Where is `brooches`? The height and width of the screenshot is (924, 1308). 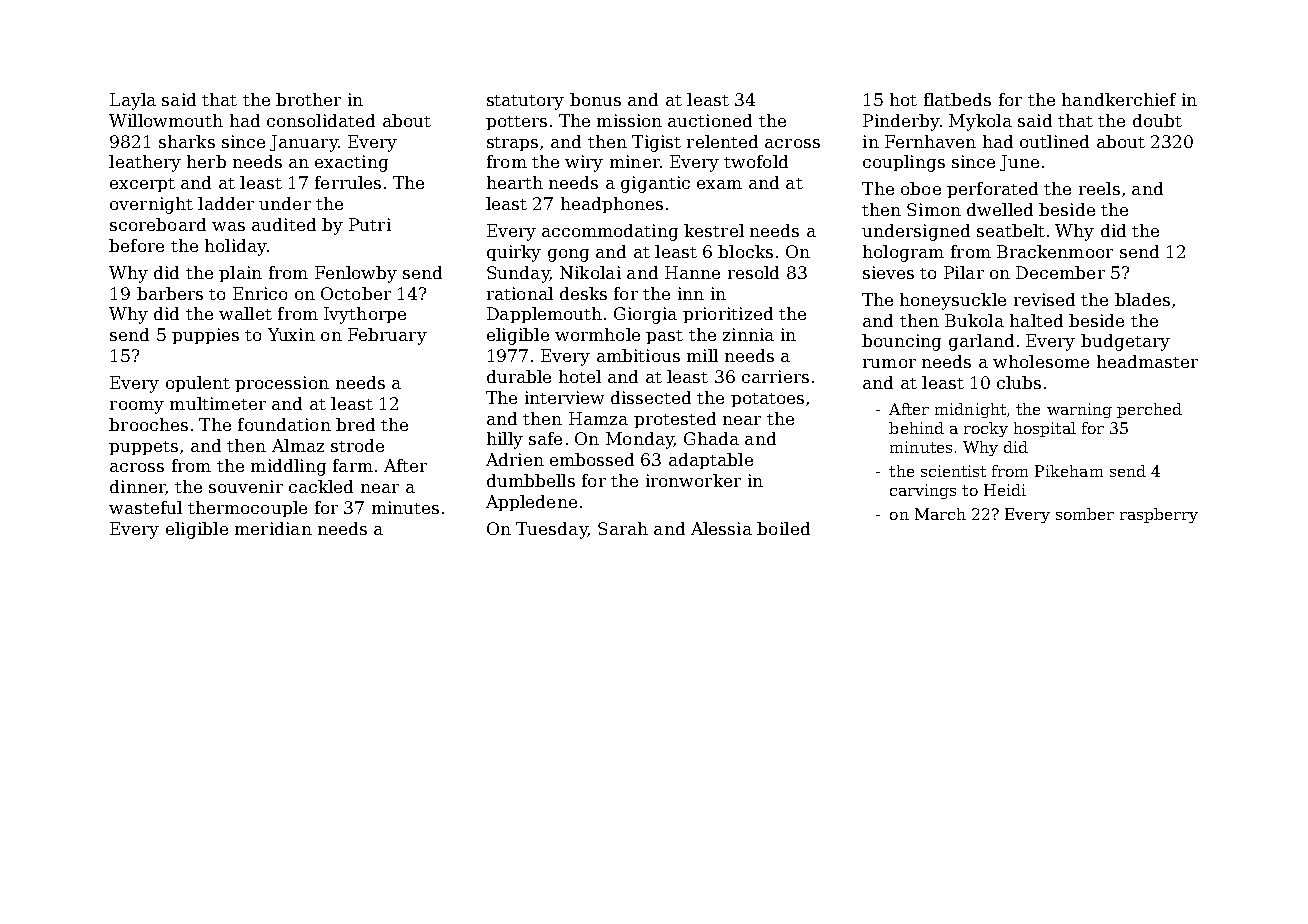 brooches is located at coordinates (148, 424).
